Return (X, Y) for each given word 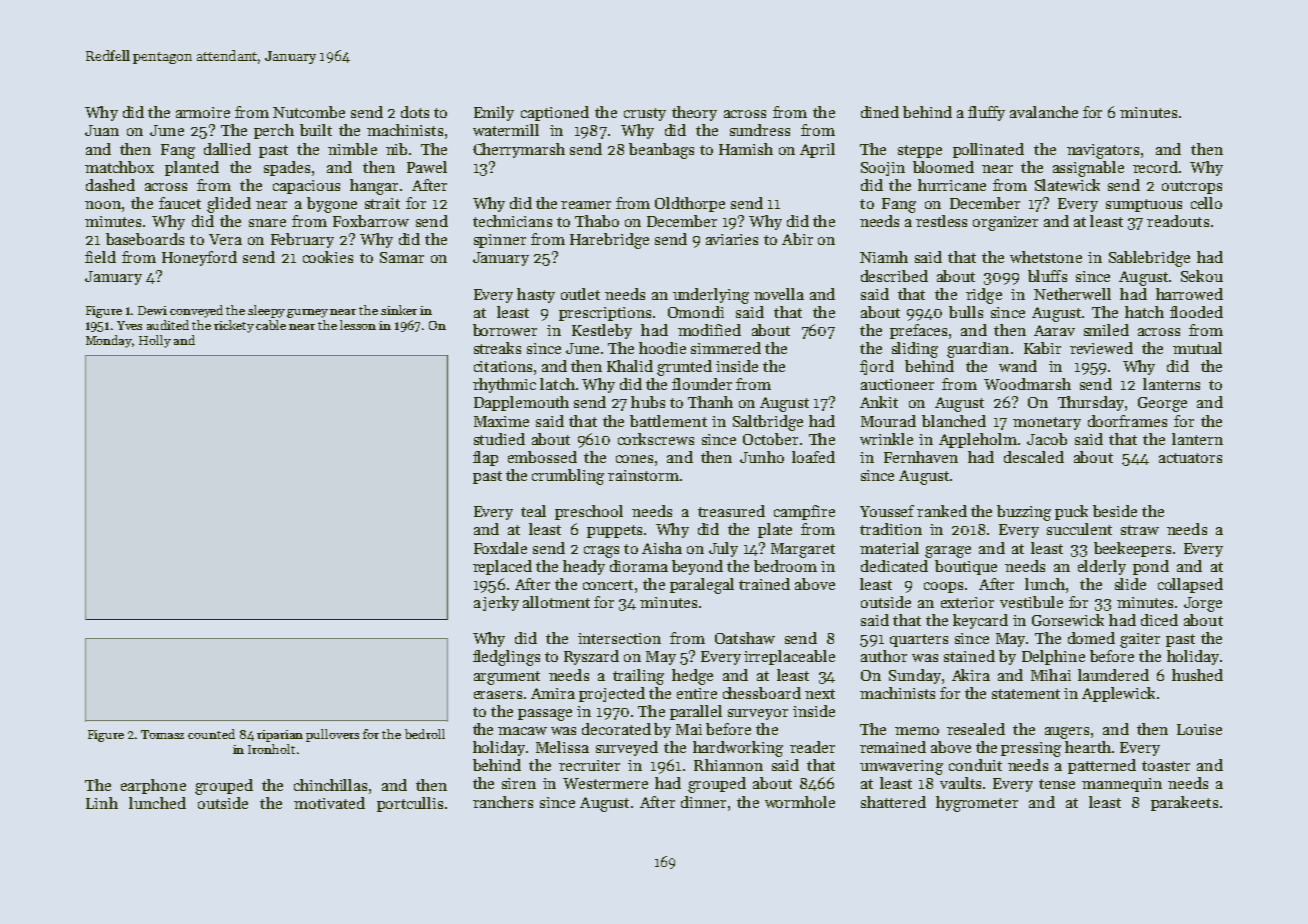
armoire (203, 112)
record (1155, 167)
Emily (494, 113)
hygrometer (977, 804)
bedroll (425, 734)
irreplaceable (789, 657)
